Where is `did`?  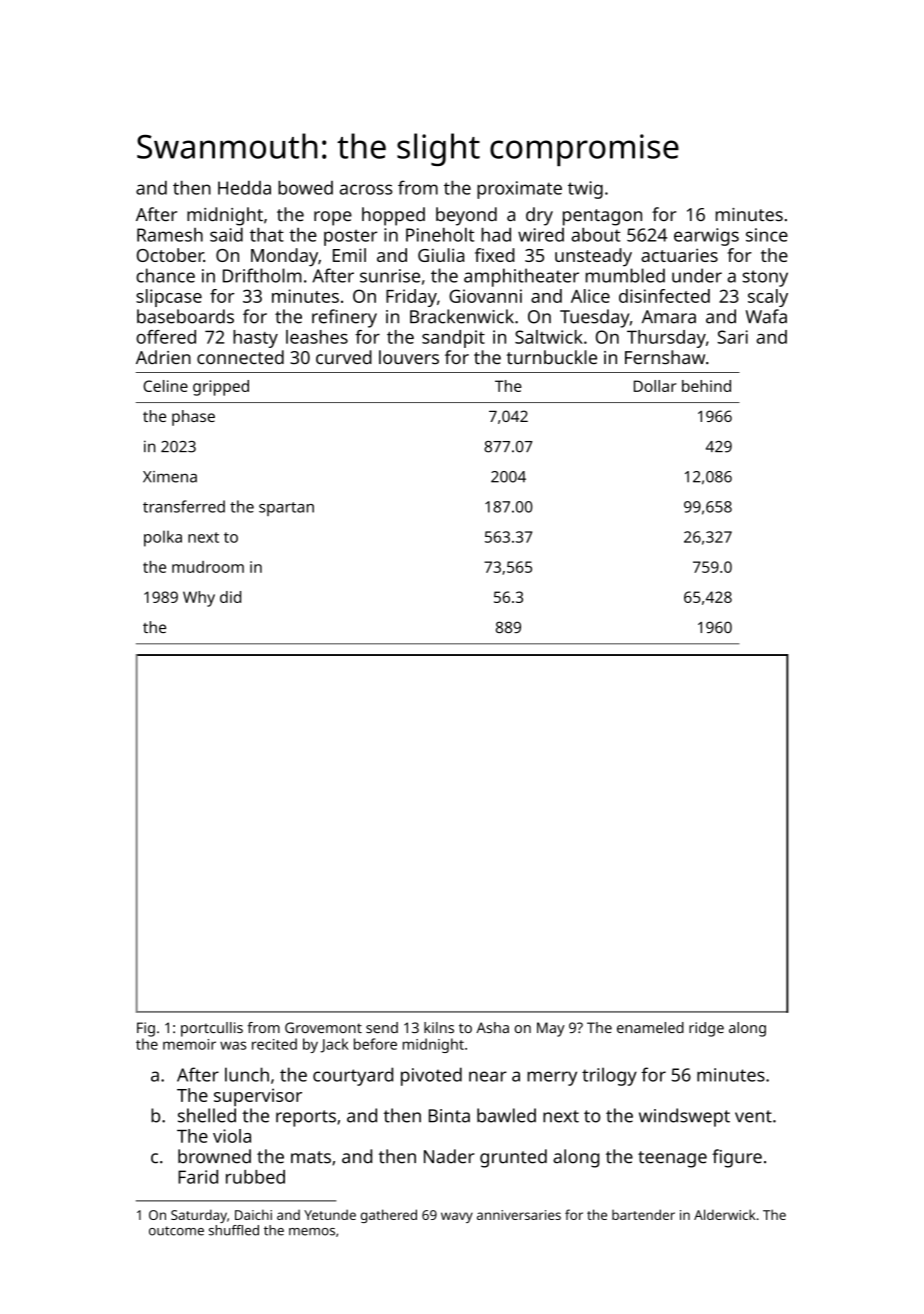 did is located at coordinates (230, 597).
